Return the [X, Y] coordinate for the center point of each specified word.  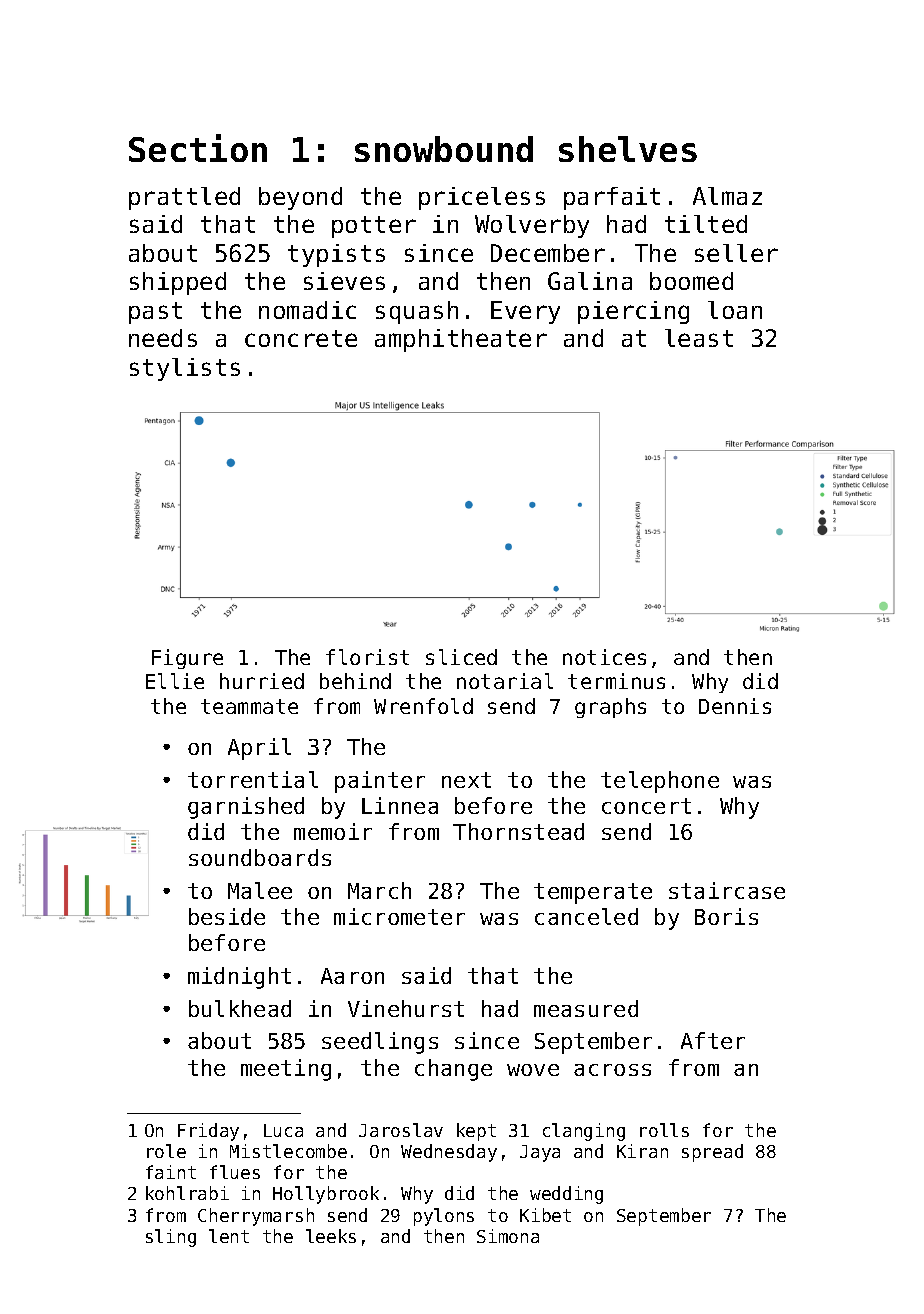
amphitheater [461, 340]
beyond [300, 198]
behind [355, 681]
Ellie [175, 681]
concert [646, 806]
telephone [660, 782]
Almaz [727, 196]
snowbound [444, 149]
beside [227, 916]
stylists [185, 369]
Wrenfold [423, 706]
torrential [253, 779]
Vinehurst [406, 1008]
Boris [726, 916]
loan [735, 310]
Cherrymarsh [256, 1217]
